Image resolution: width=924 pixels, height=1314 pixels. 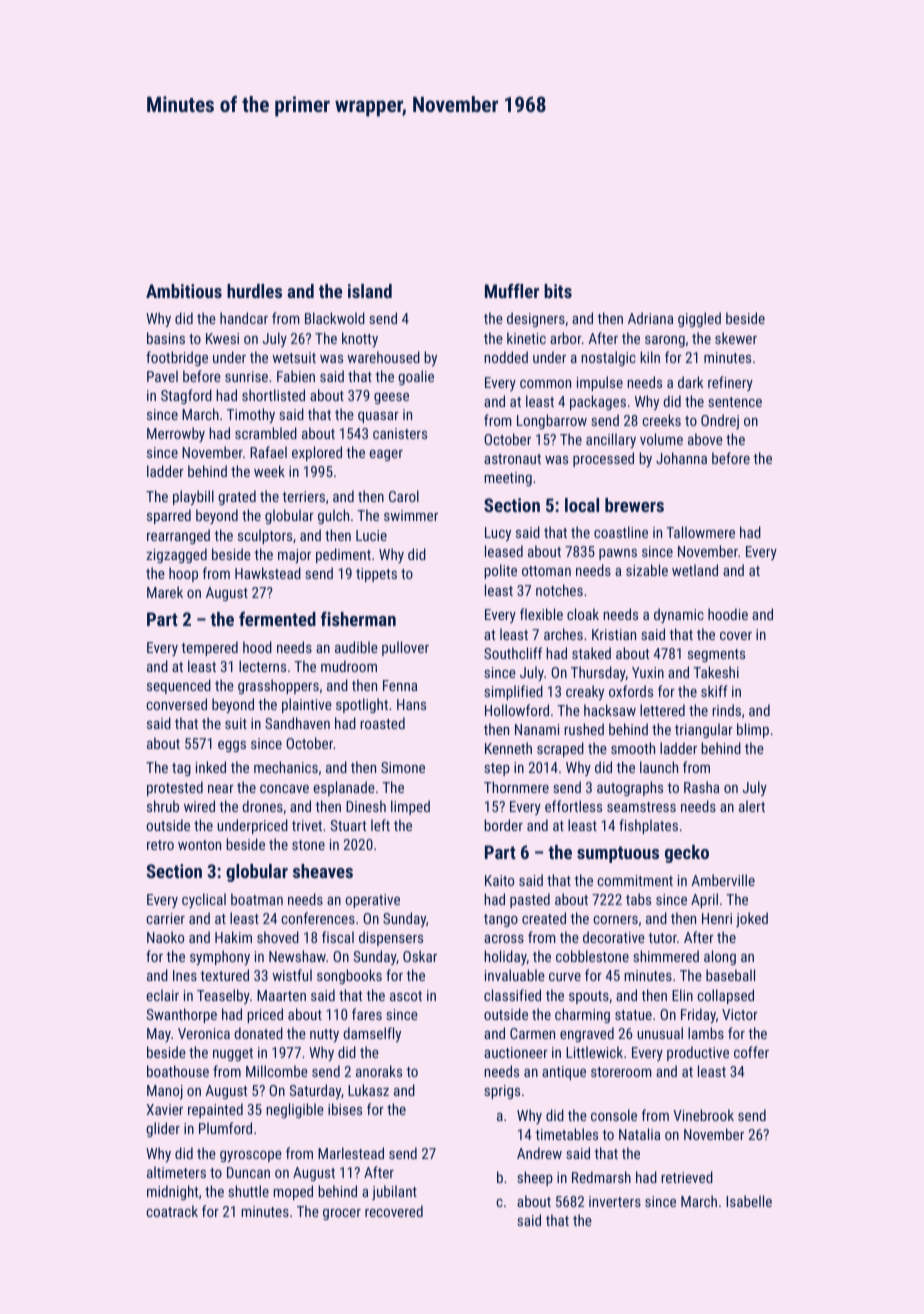 What do you see at coordinates (176, 555) in the page?
I see `zigzagged` at bounding box center [176, 555].
